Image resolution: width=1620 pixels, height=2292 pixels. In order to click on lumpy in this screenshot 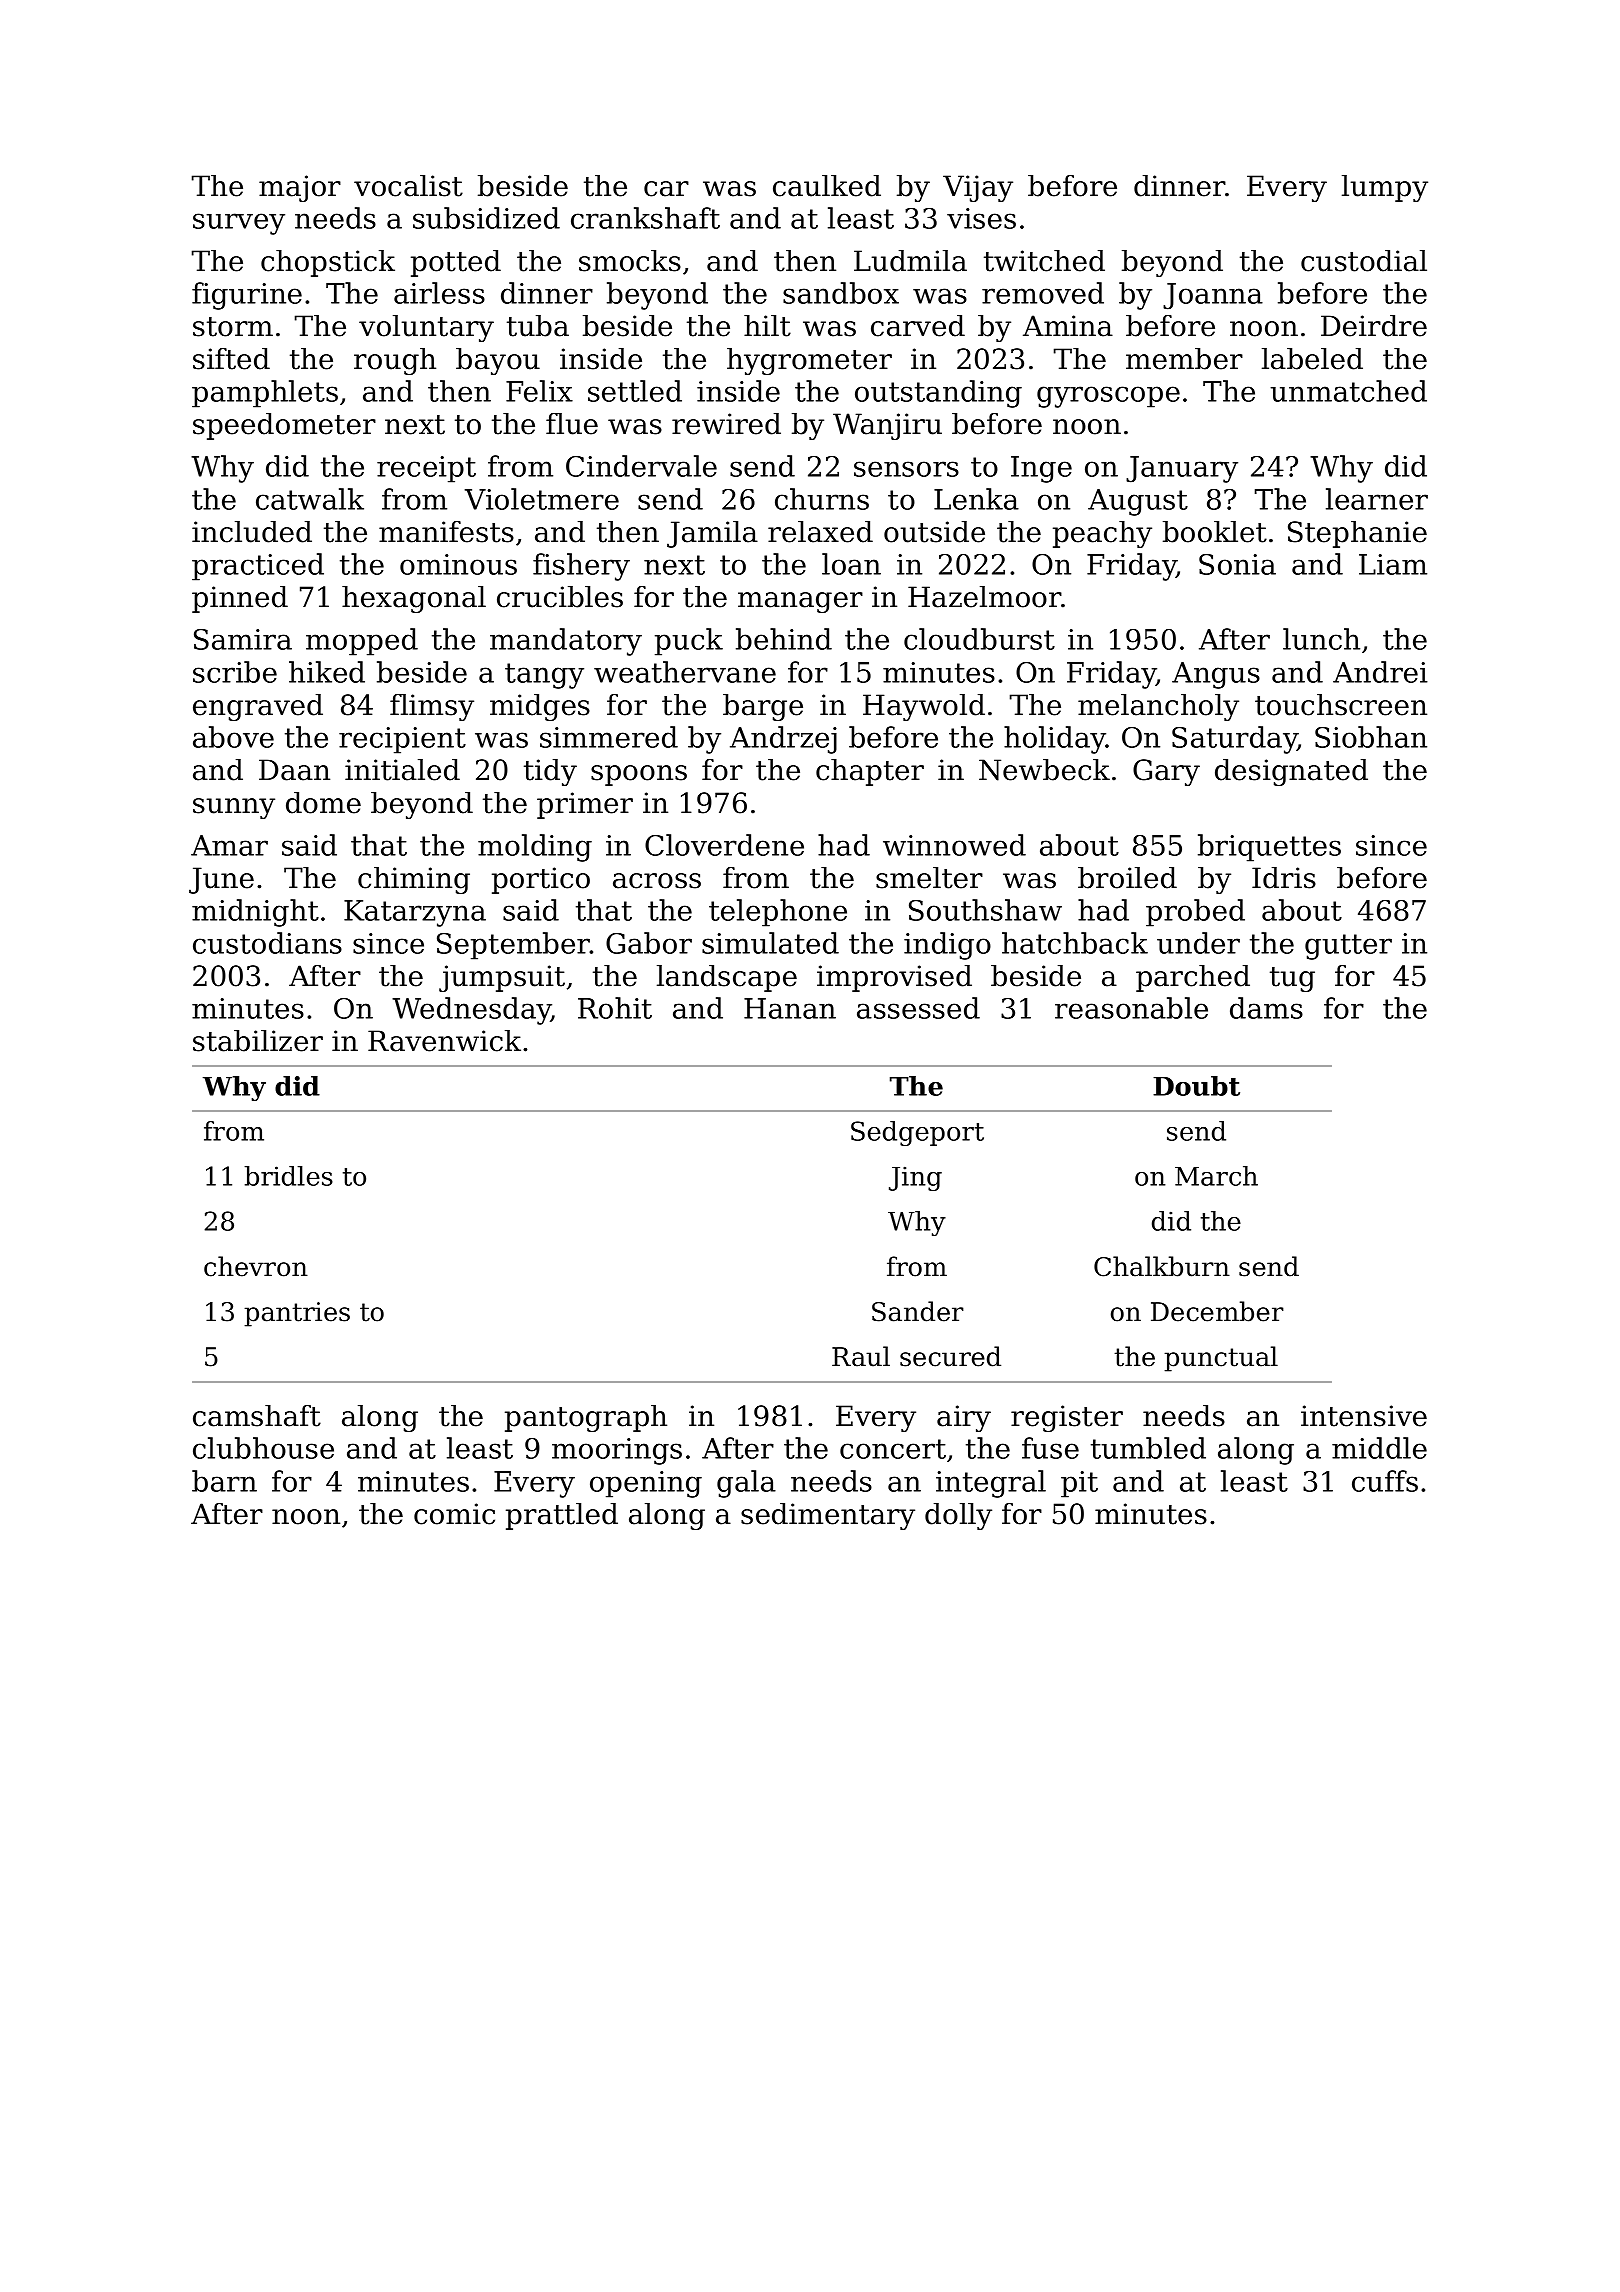, I will do `click(1385, 188)`.
